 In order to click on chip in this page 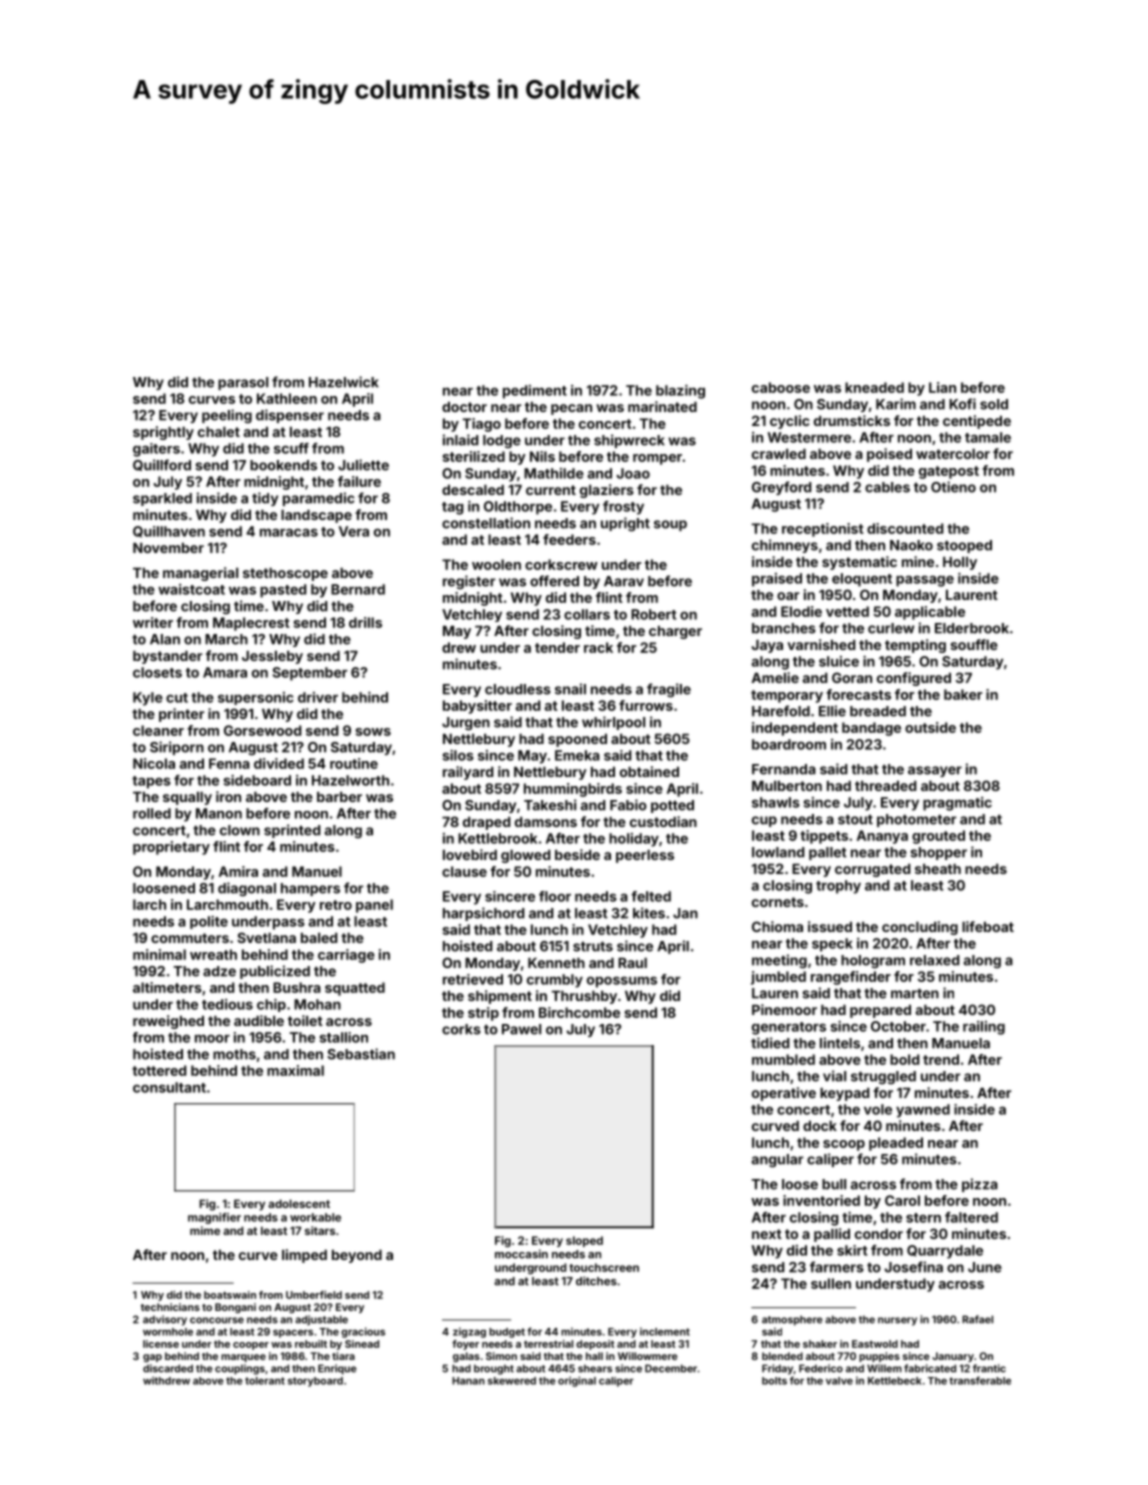, I will do `click(271, 1005)`.
